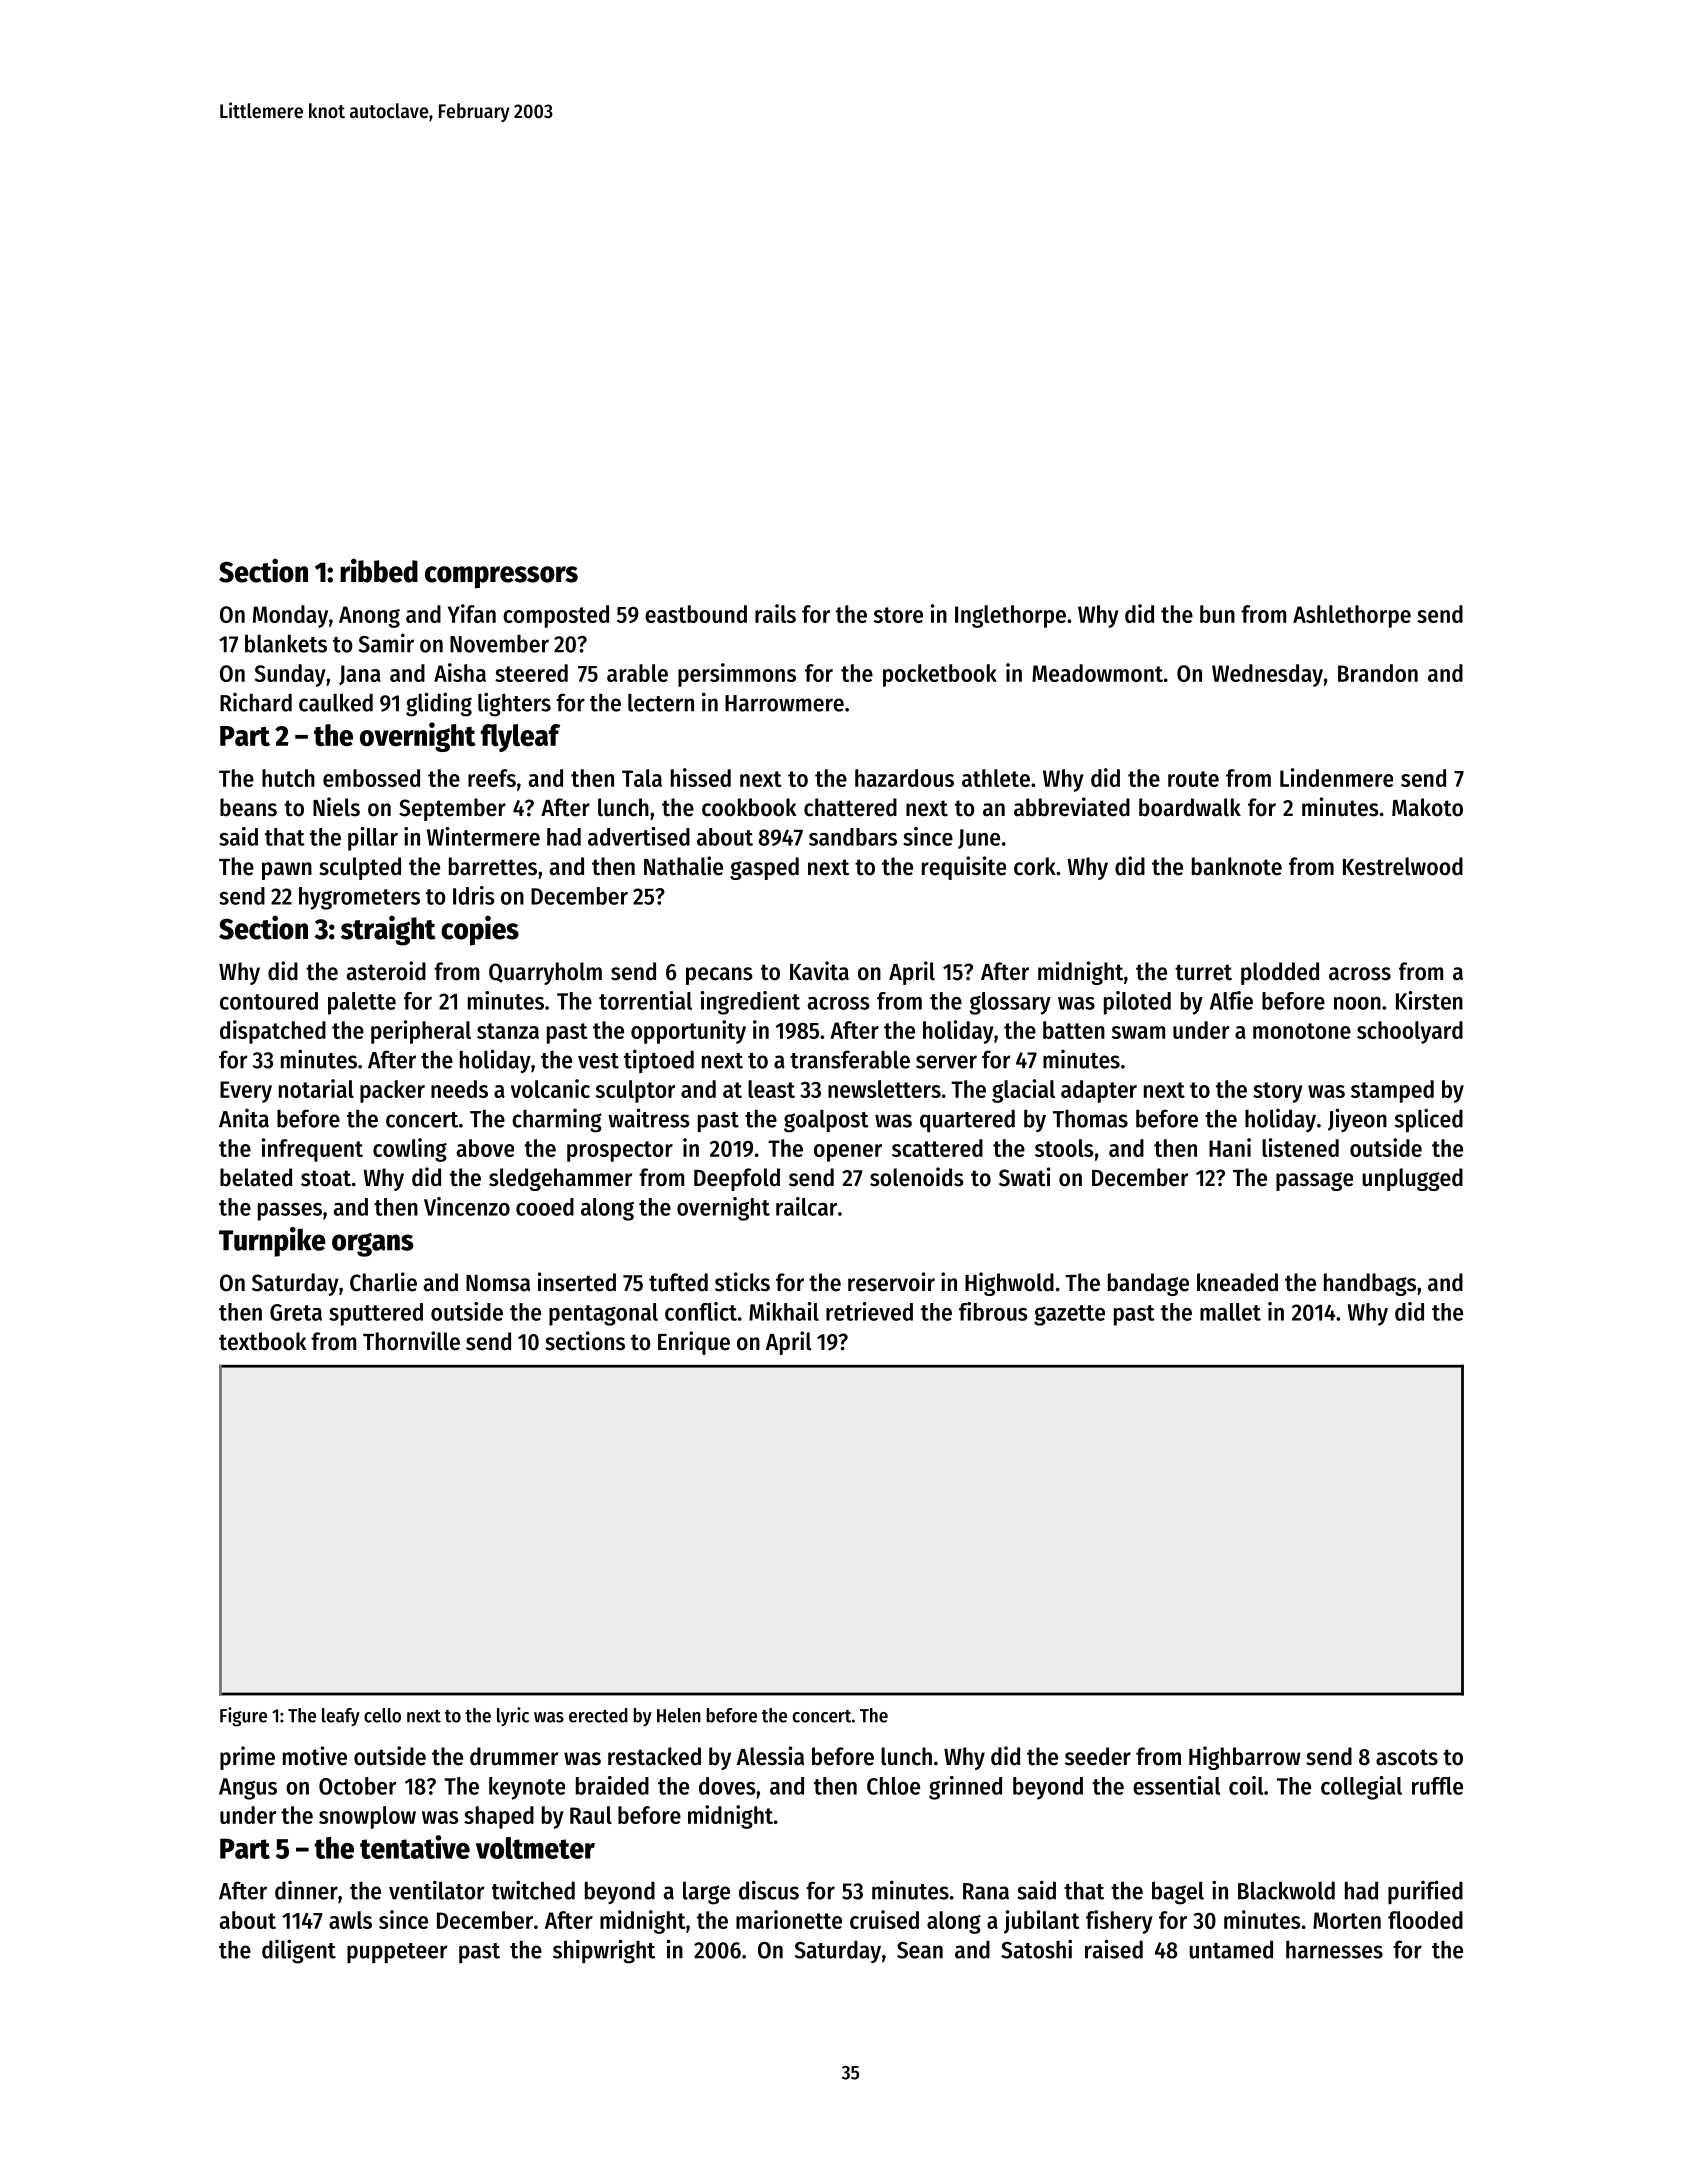 The height and width of the screenshot is (2178, 1683). I want to click on Kirsten, so click(1429, 1000).
